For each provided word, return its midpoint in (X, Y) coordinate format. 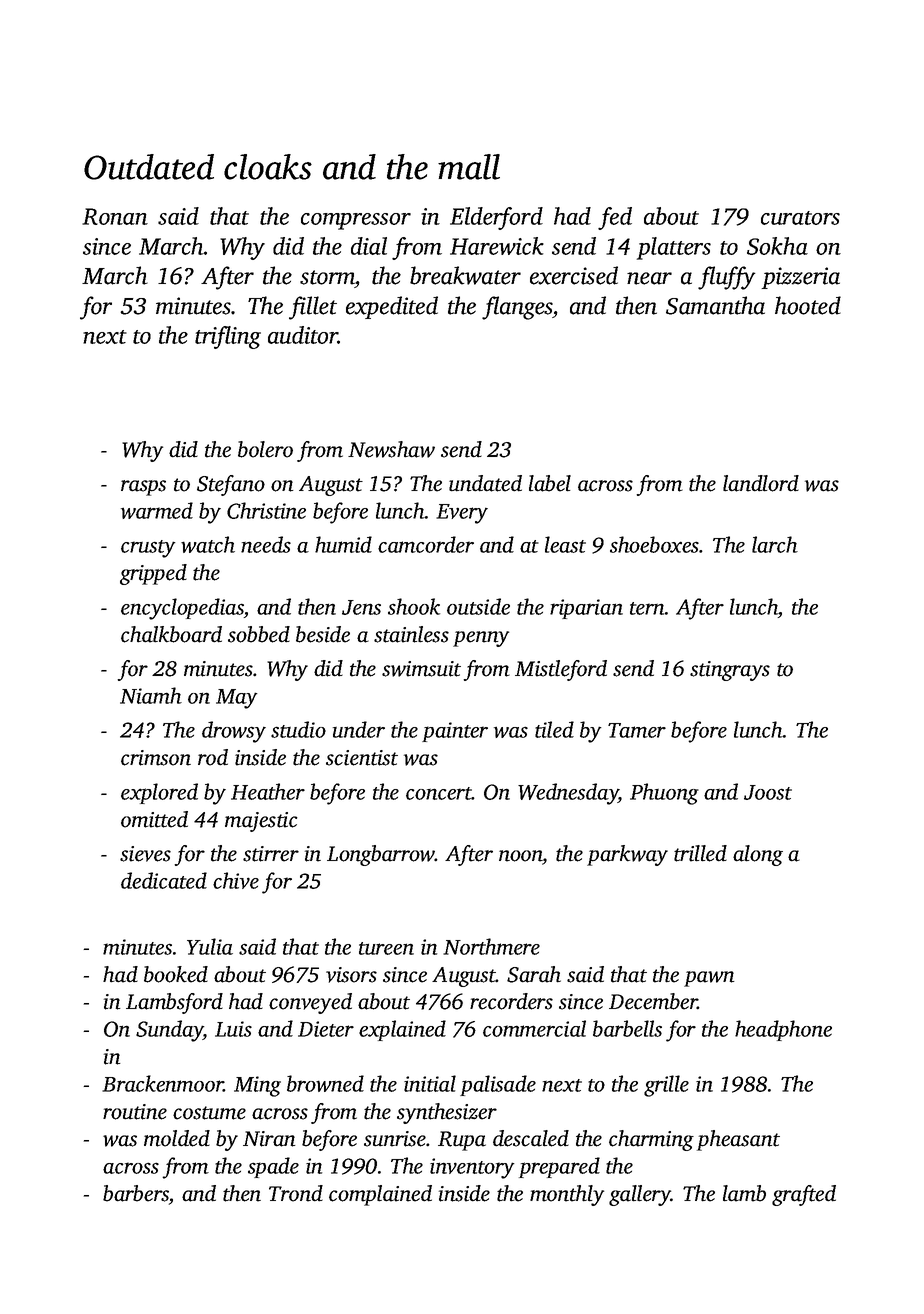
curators (800, 218)
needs (266, 544)
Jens (361, 607)
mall (469, 167)
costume (209, 1113)
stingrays (730, 671)
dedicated (164, 880)
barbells (627, 1028)
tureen (386, 948)
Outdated (149, 167)
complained (380, 1195)
